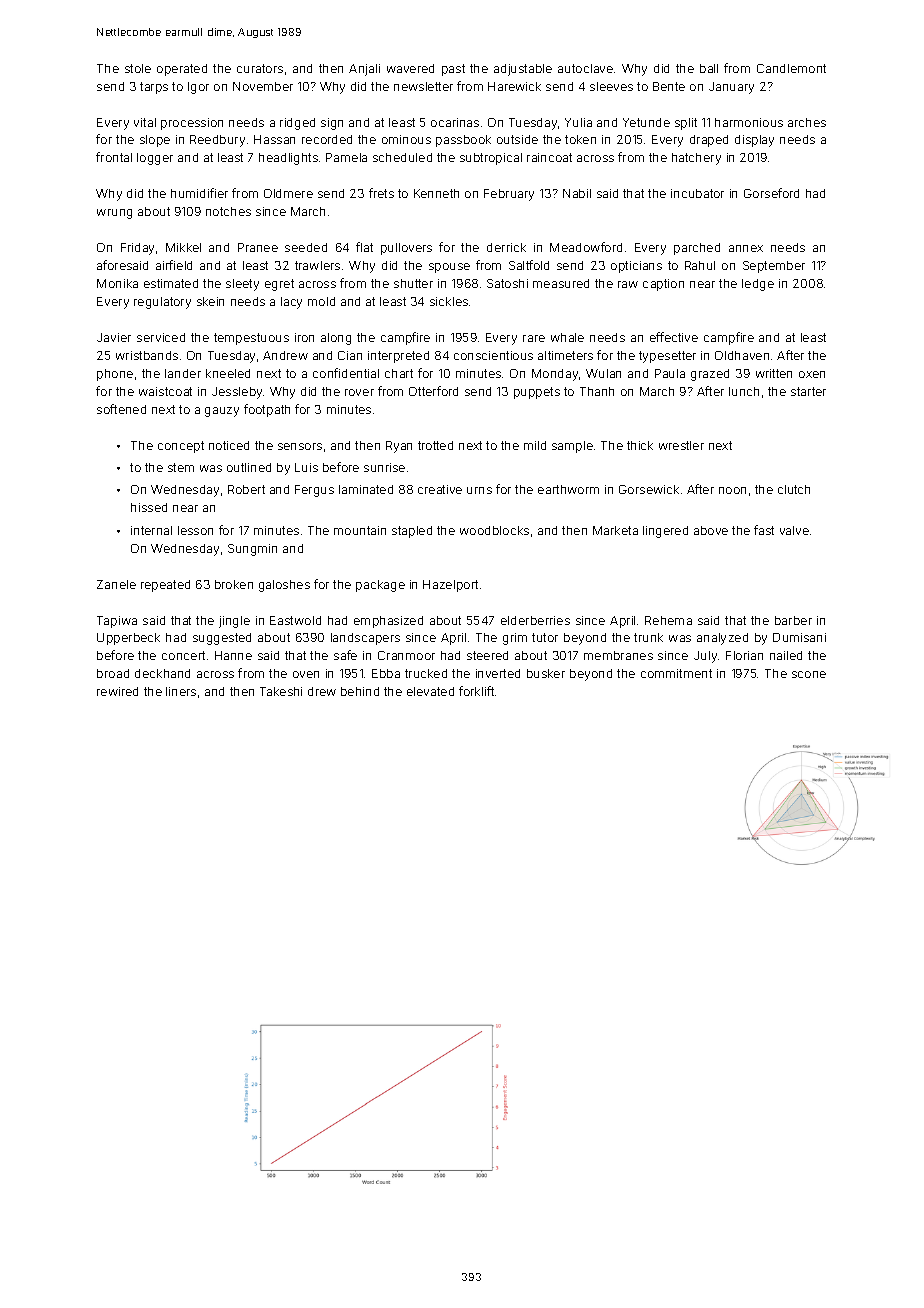 The image size is (924, 1308). I want to click on clutch, so click(794, 489).
